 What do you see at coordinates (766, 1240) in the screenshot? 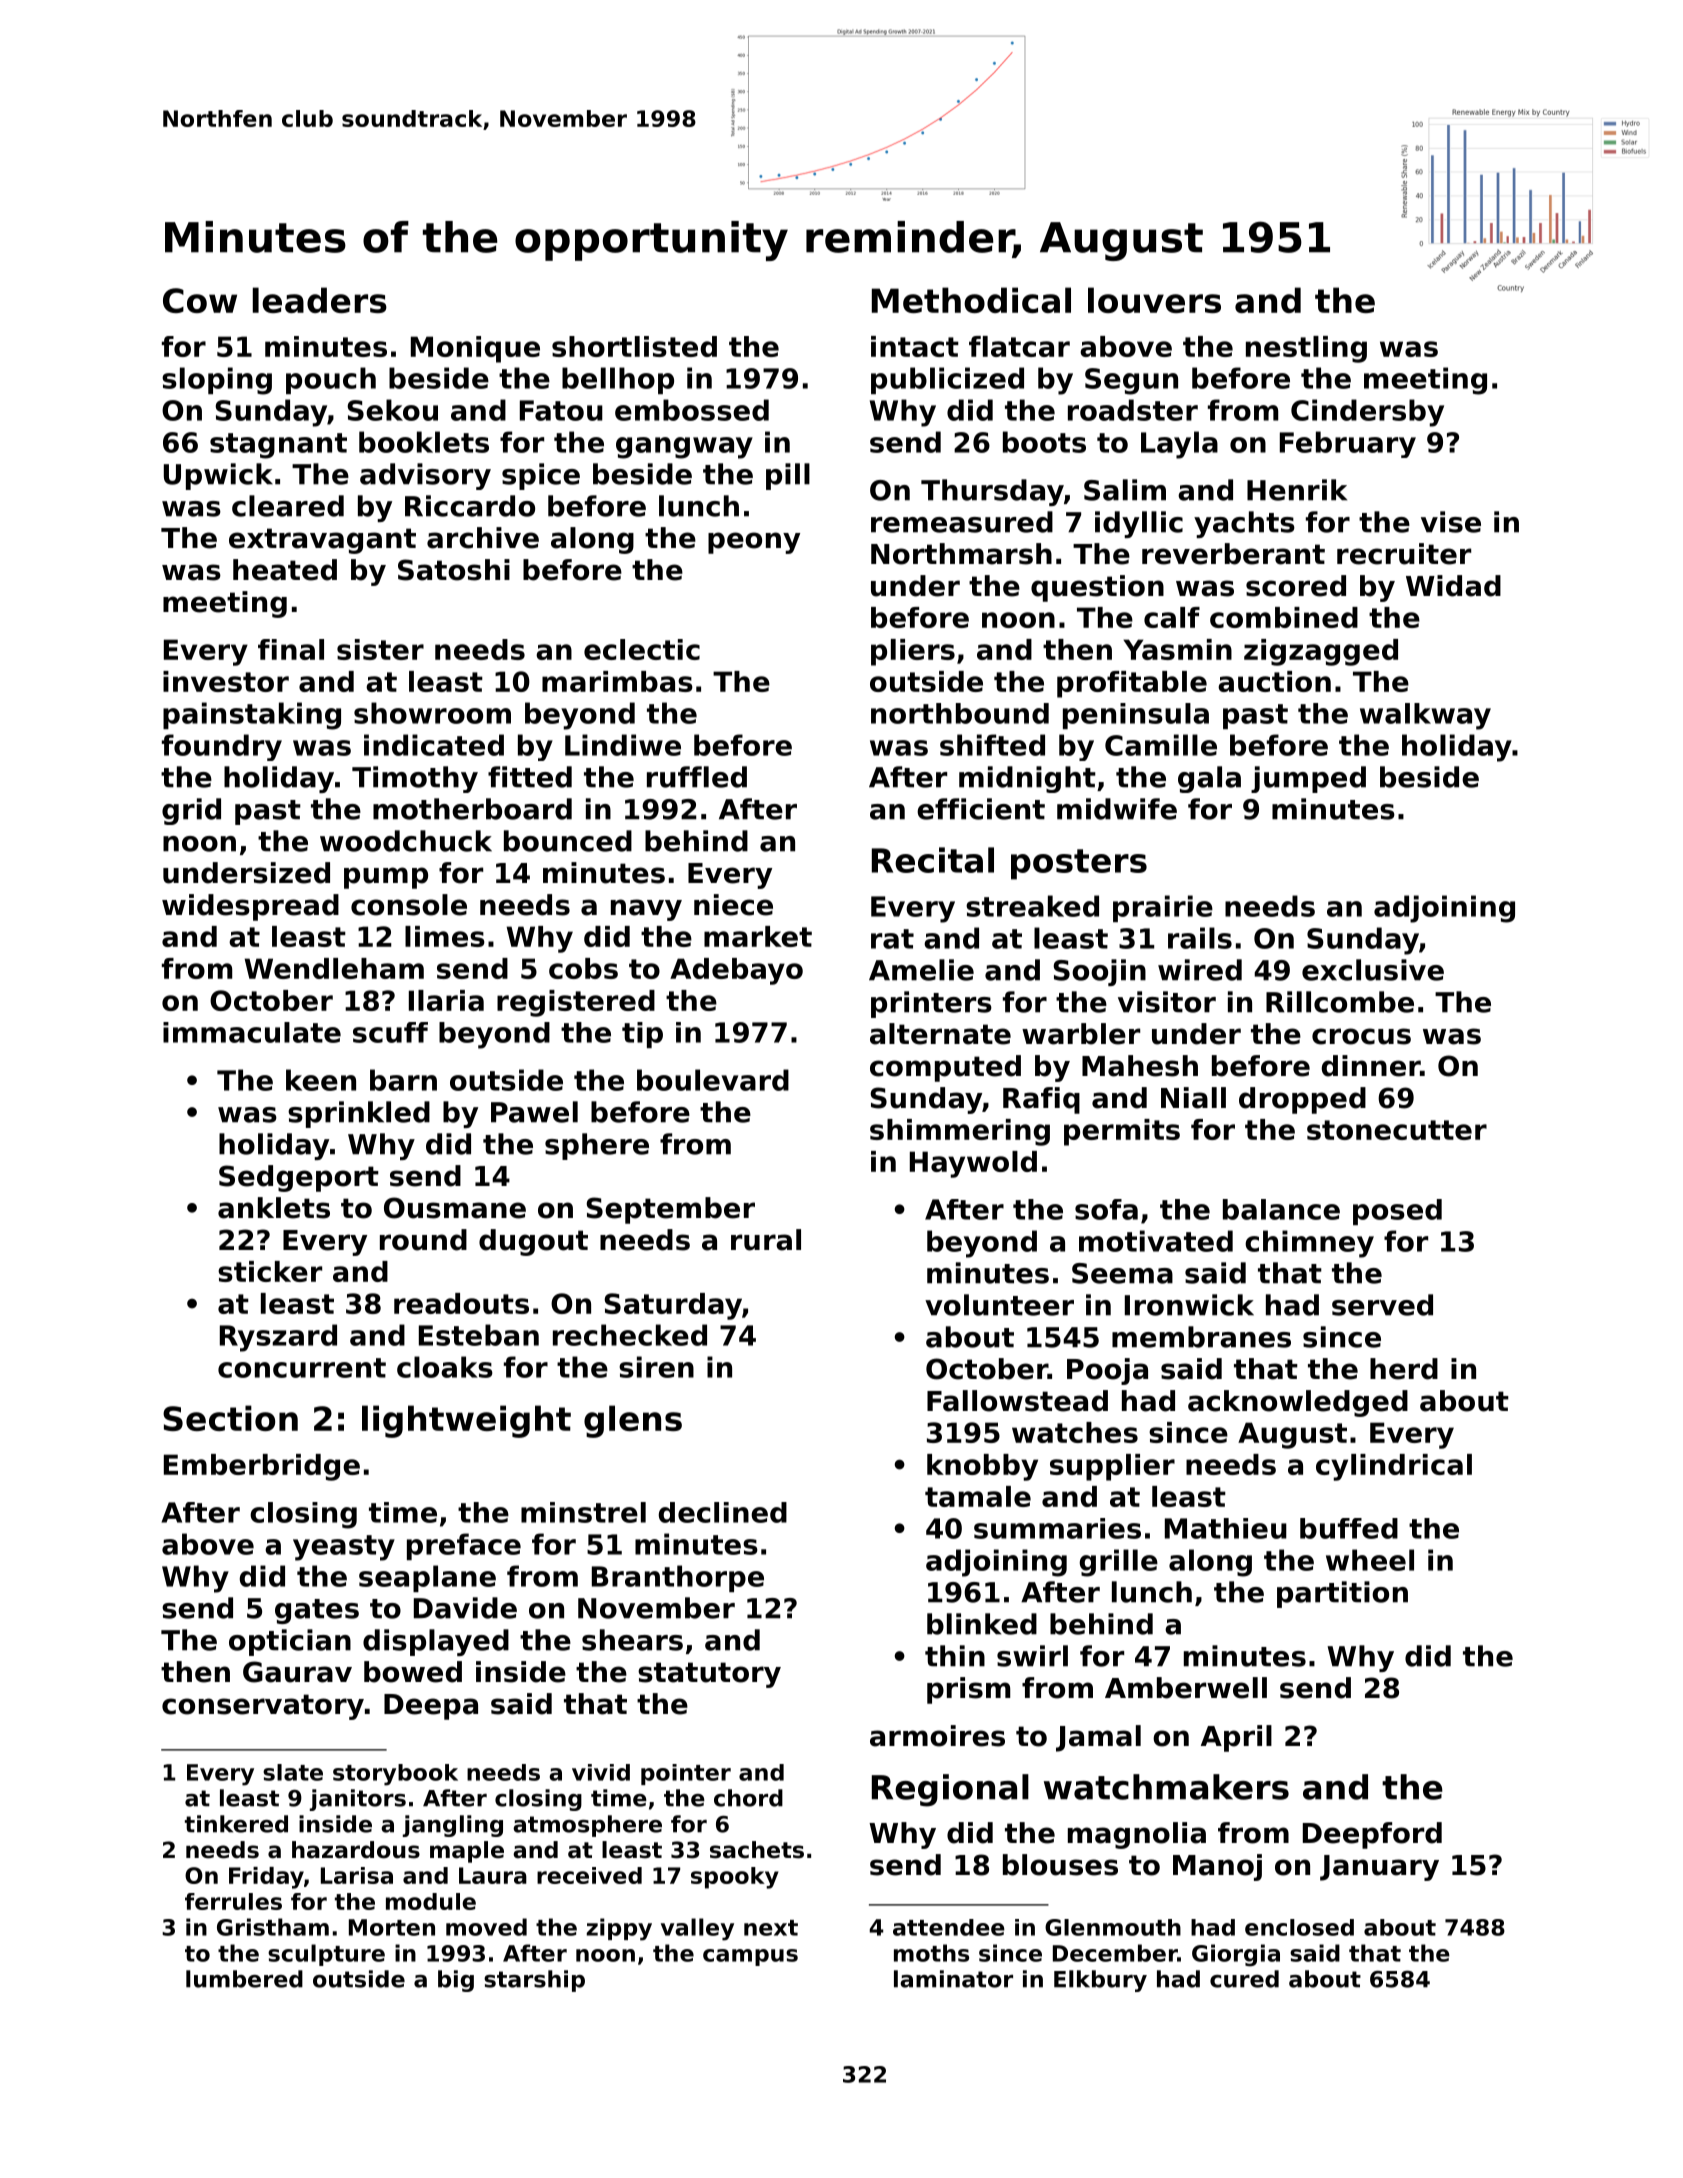
I see `rural` at bounding box center [766, 1240].
